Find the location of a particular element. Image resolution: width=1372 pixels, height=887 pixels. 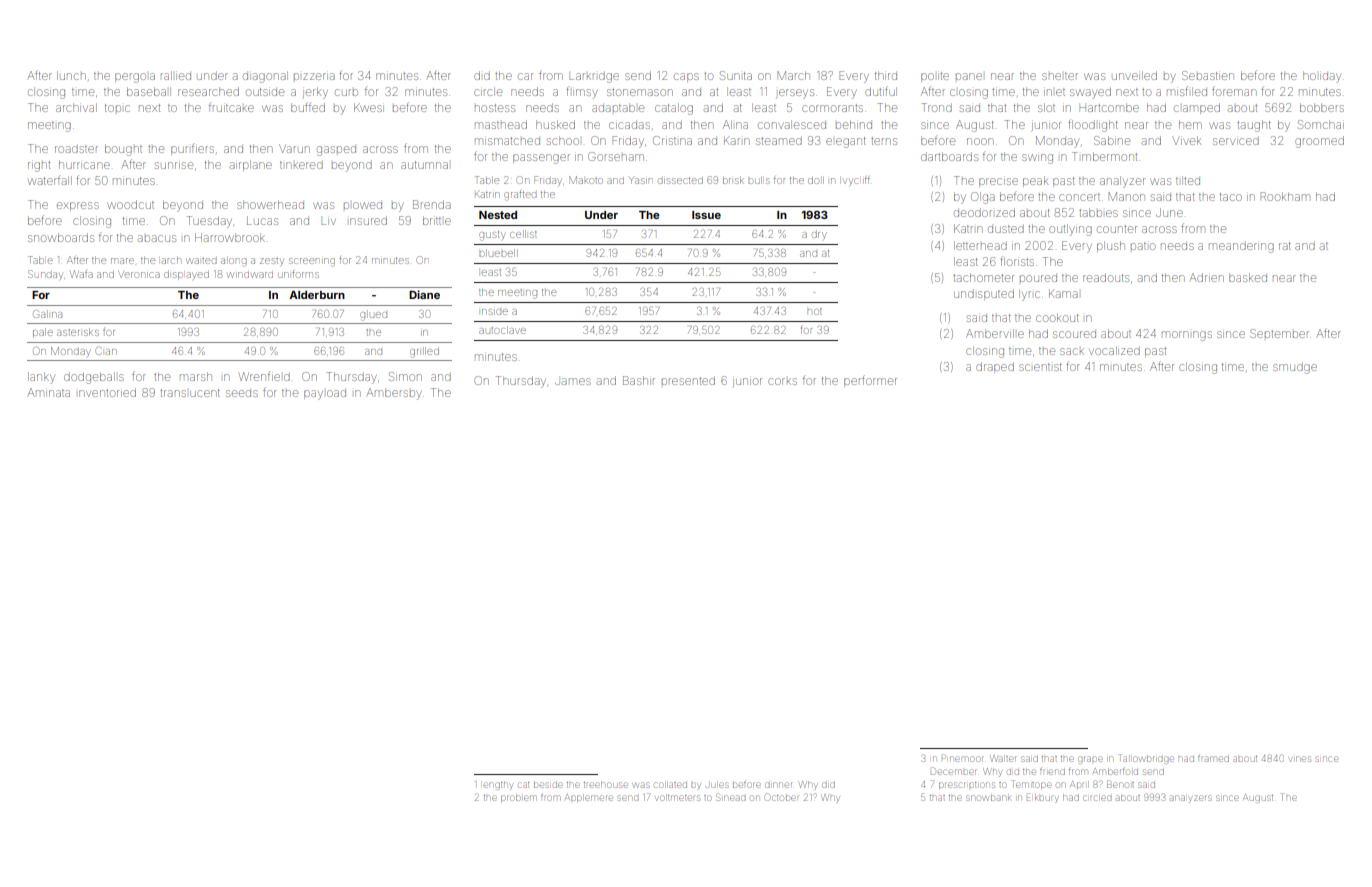

dry is located at coordinates (819, 236).
